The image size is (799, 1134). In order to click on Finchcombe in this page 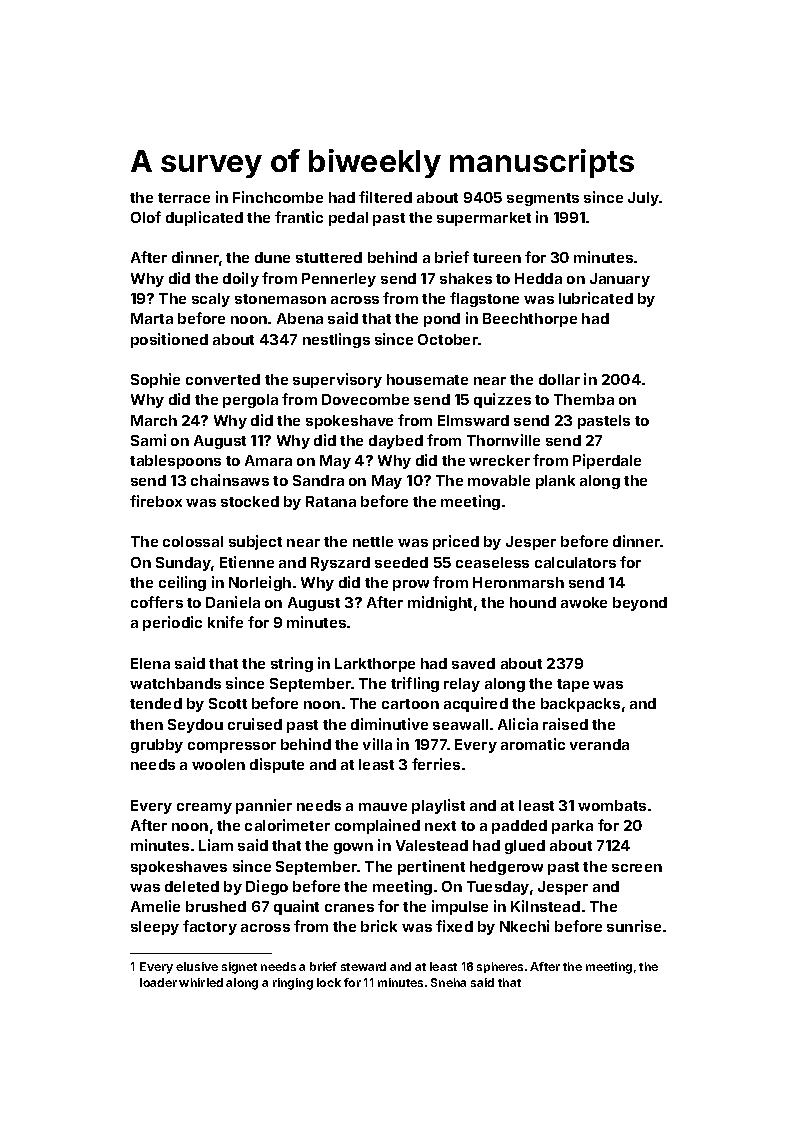, I will do `click(278, 197)`.
